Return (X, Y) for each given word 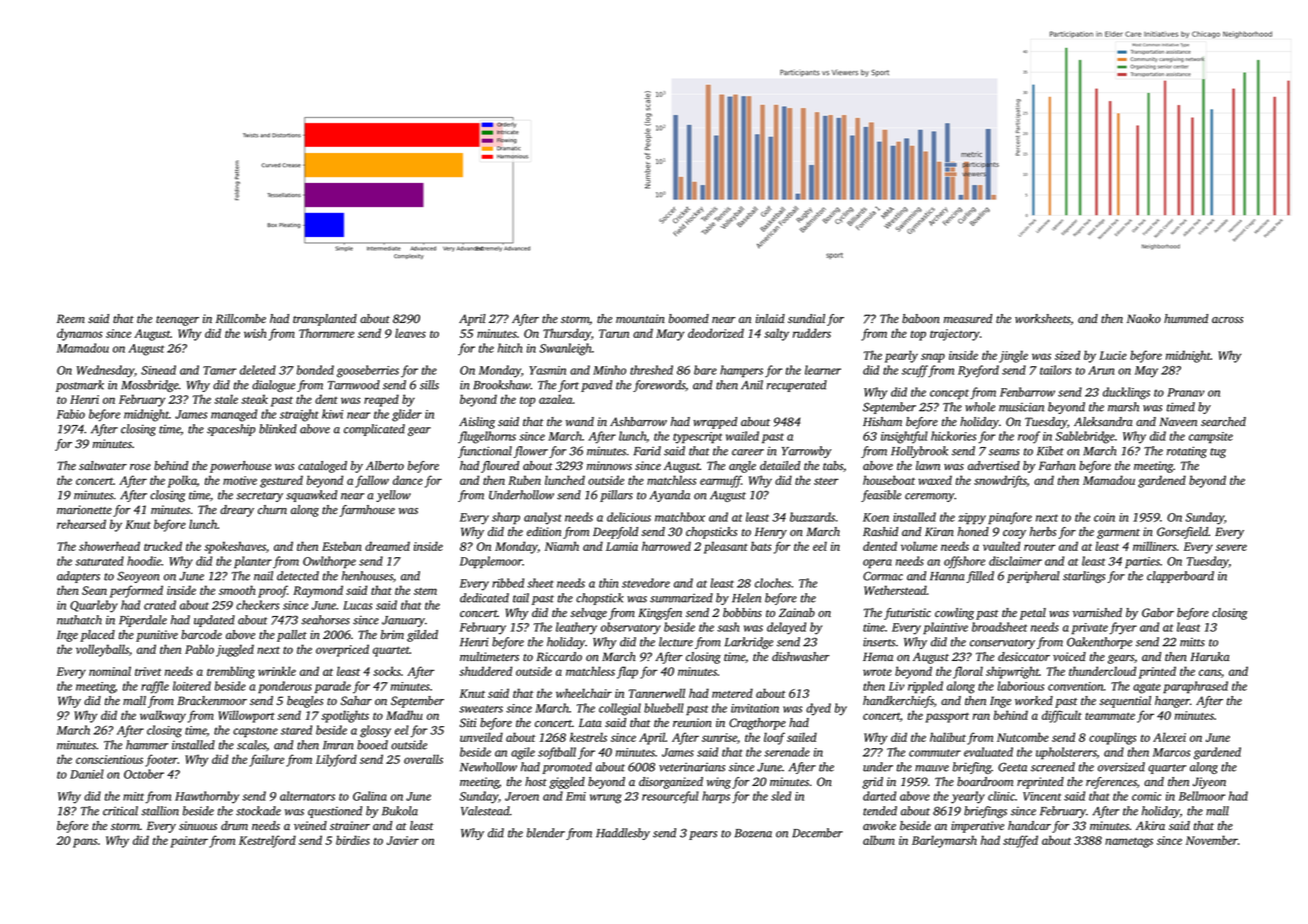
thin (609, 583)
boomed (689, 318)
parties (1142, 563)
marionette (84, 509)
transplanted (325, 320)
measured (968, 318)
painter (189, 842)
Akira (1150, 825)
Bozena (753, 833)
